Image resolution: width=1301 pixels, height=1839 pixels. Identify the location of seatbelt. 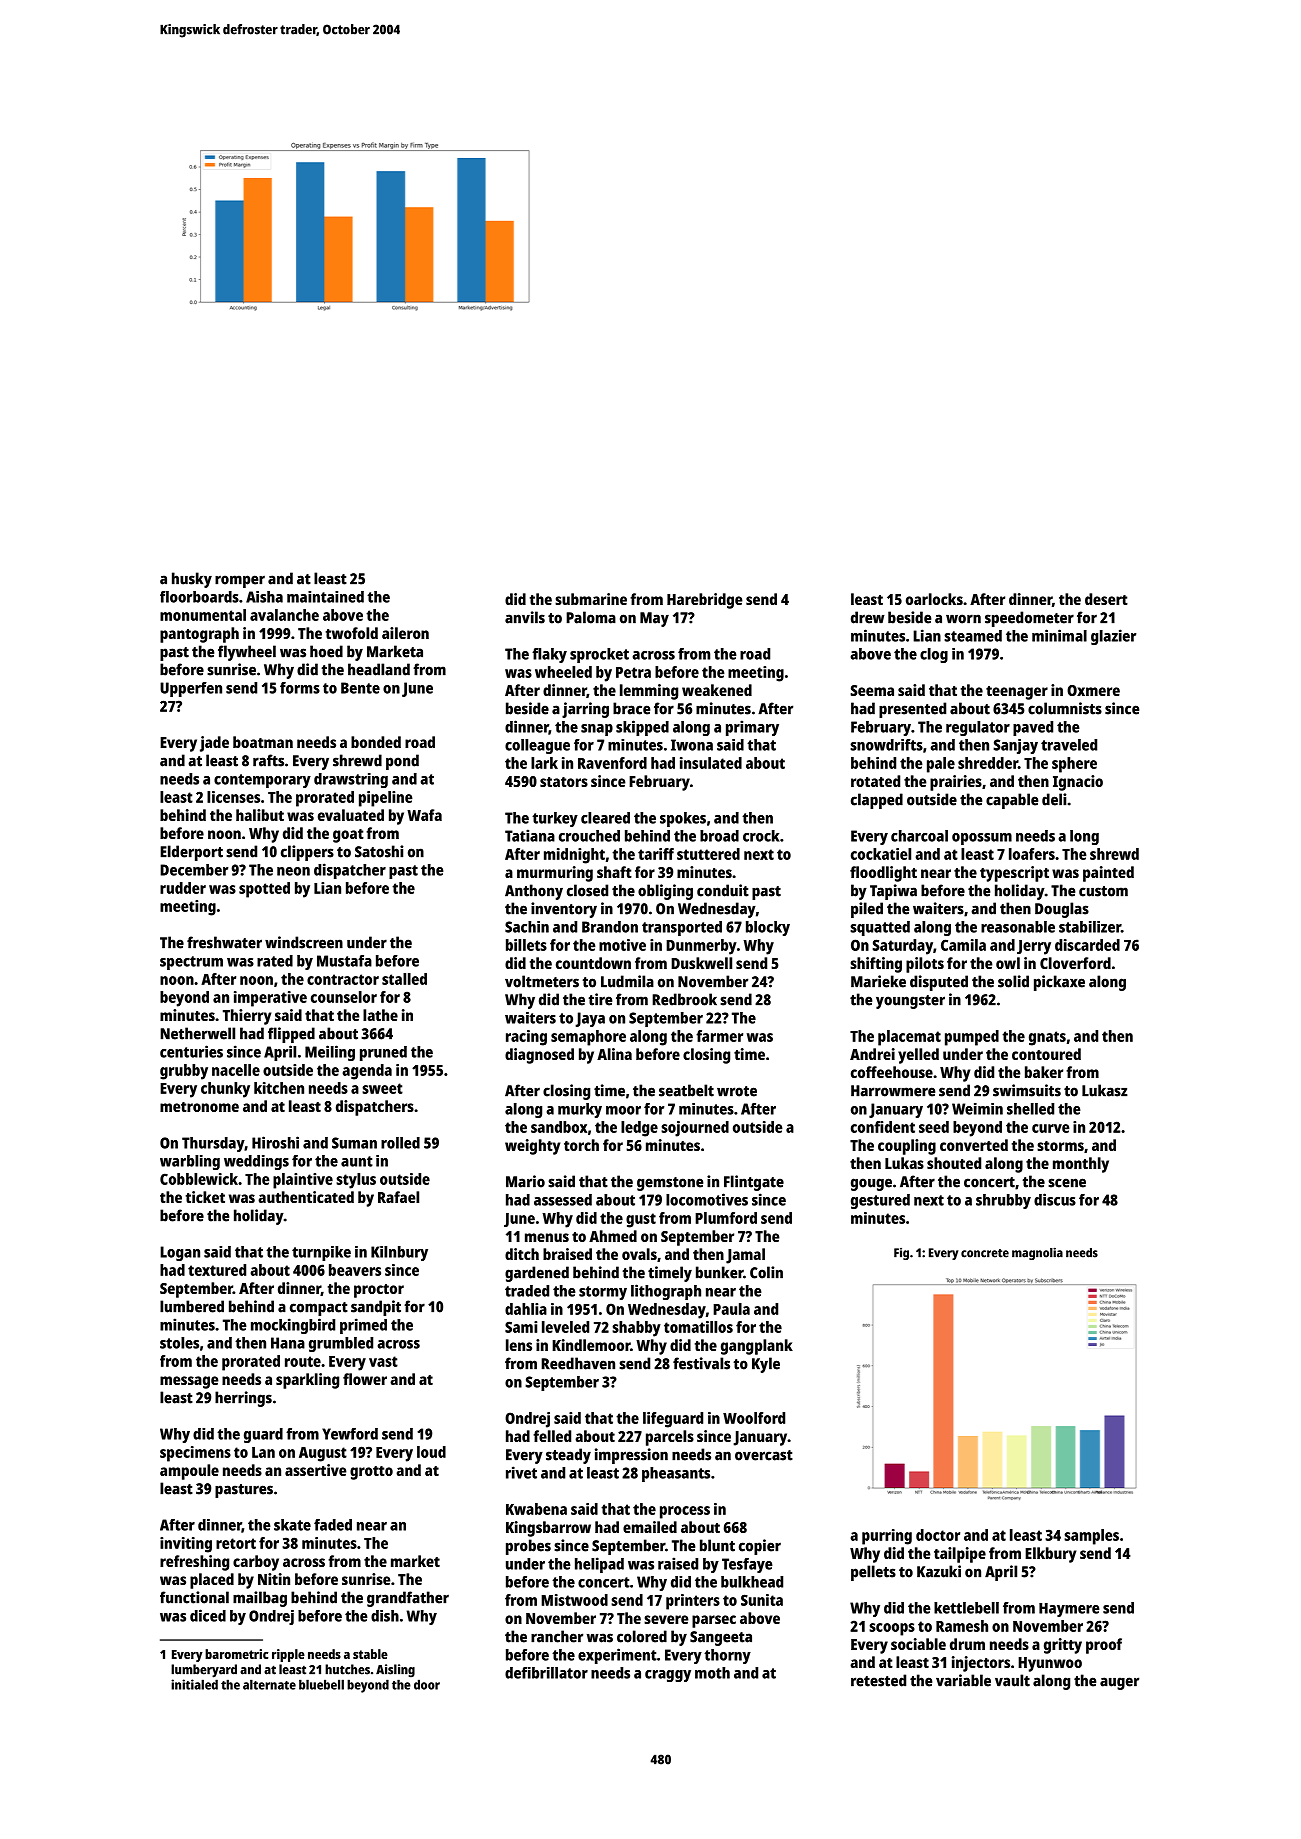
(686, 1090).
